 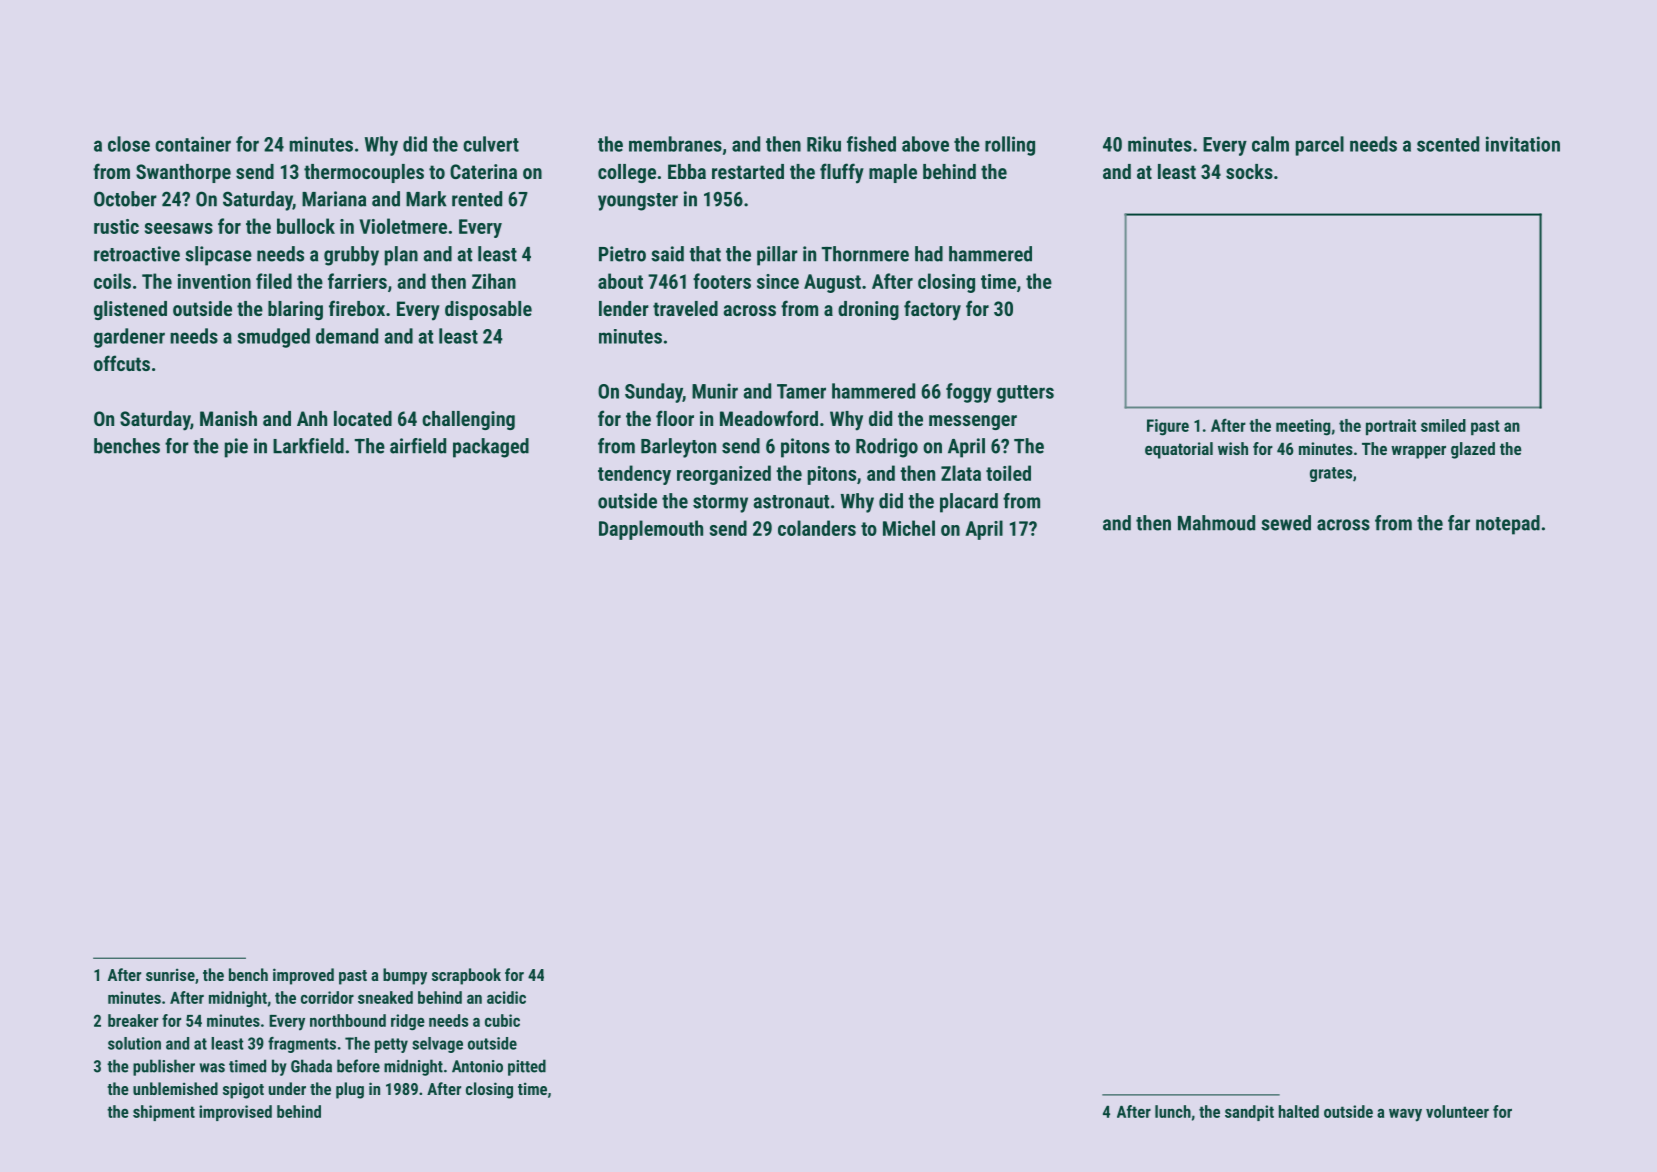 I want to click on challenging, so click(x=468, y=420).
